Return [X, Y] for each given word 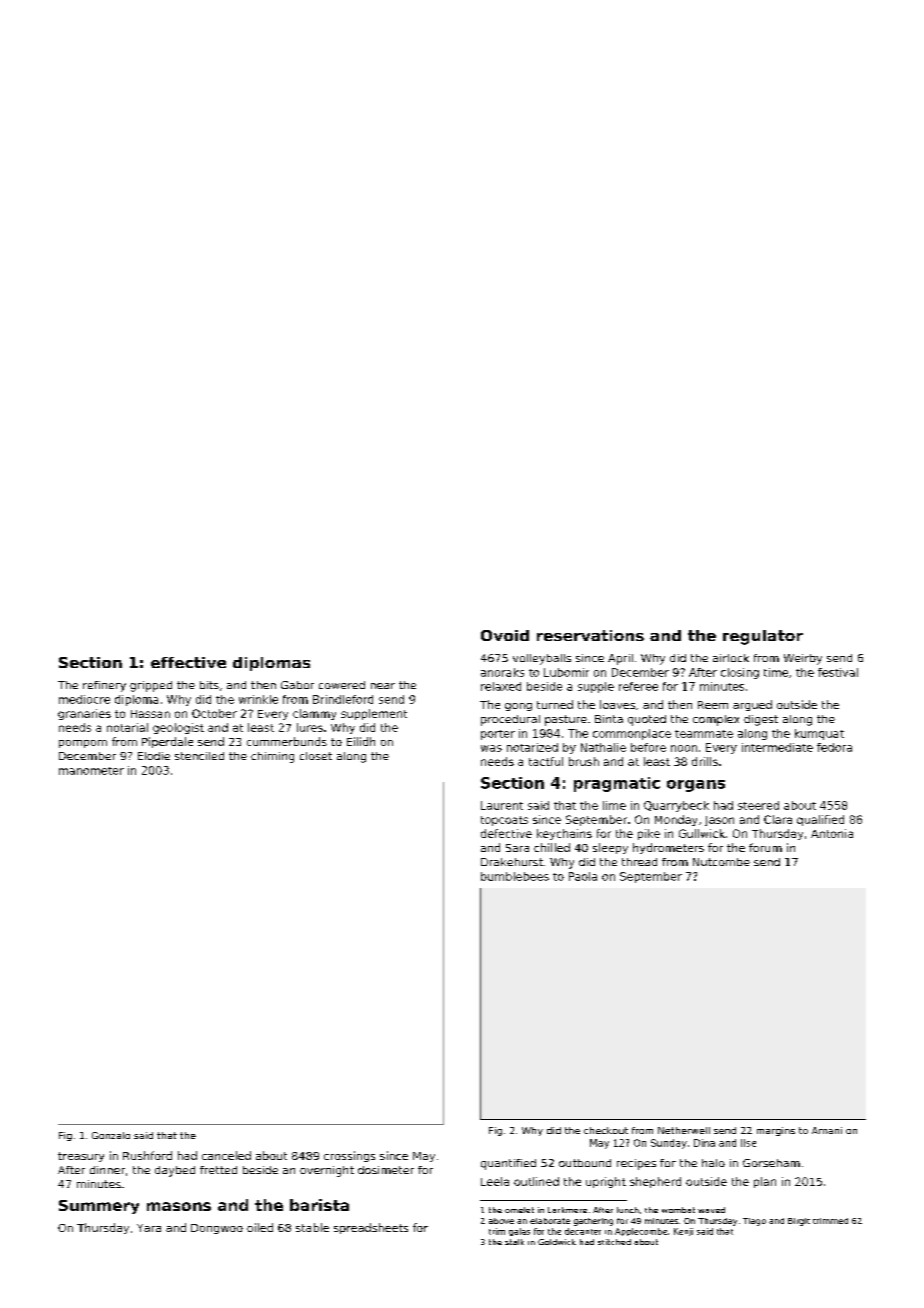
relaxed [501, 686]
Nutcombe [721, 862]
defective [506, 833]
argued [752, 705]
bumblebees [515, 876]
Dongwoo [217, 1229]
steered [758, 805]
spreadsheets [371, 1228]
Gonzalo [111, 1135]
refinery [104, 686]
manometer [91, 771]
